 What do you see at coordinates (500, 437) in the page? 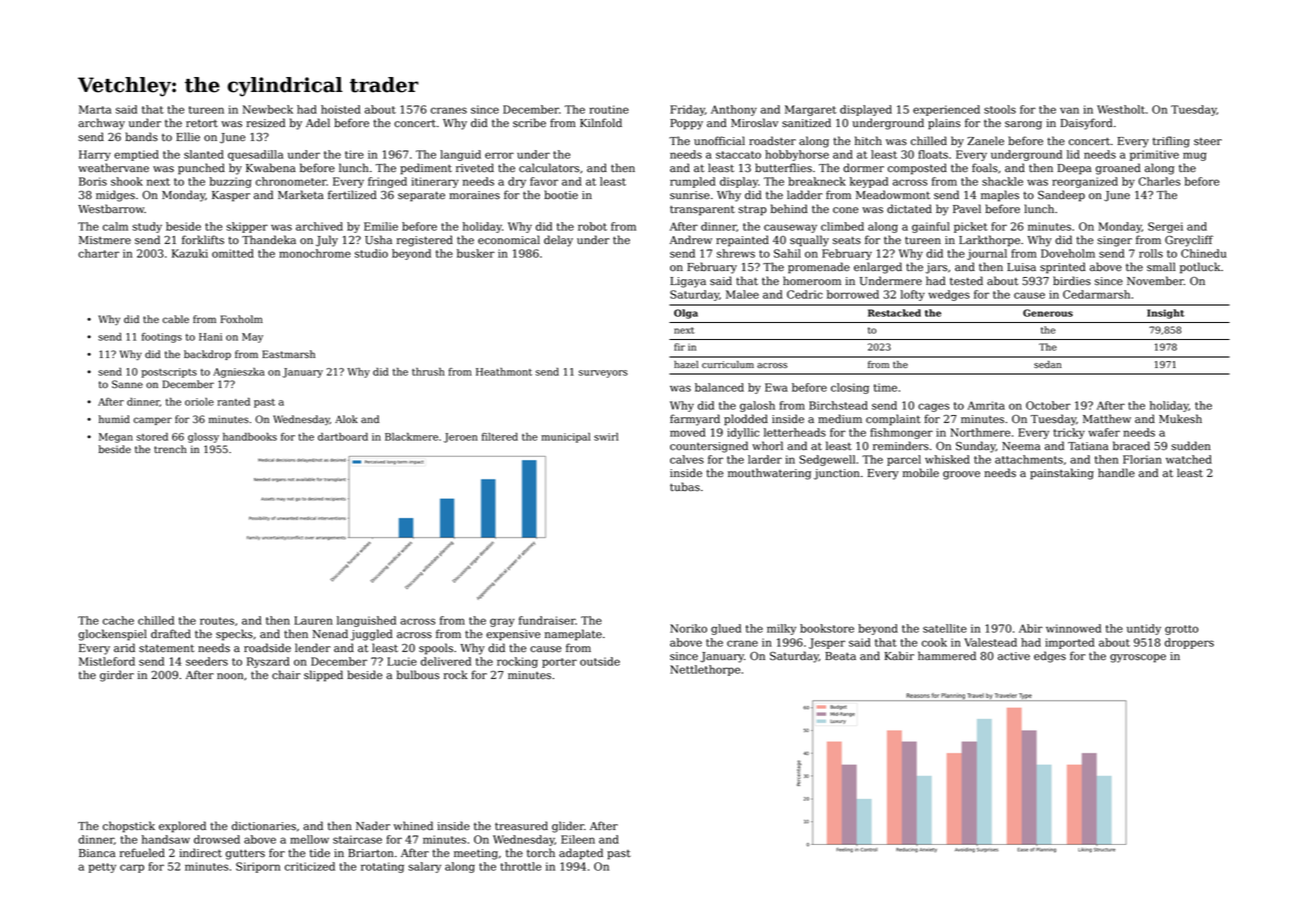
I see `filtered` at bounding box center [500, 437].
